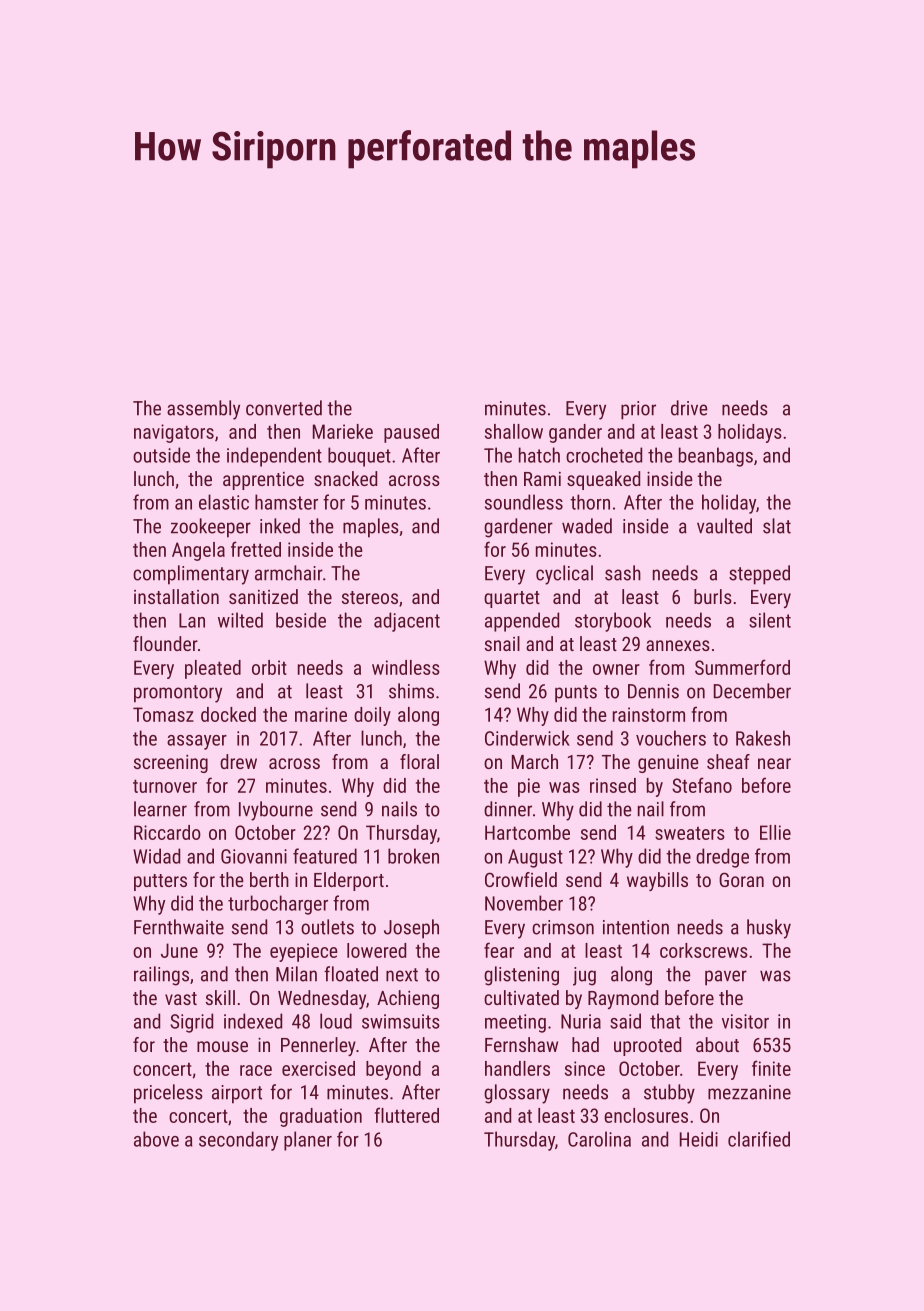 This screenshot has width=924, height=1311. What do you see at coordinates (156, 1139) in the screenshot?
I see `above` at bounding box center [156, 1139].
